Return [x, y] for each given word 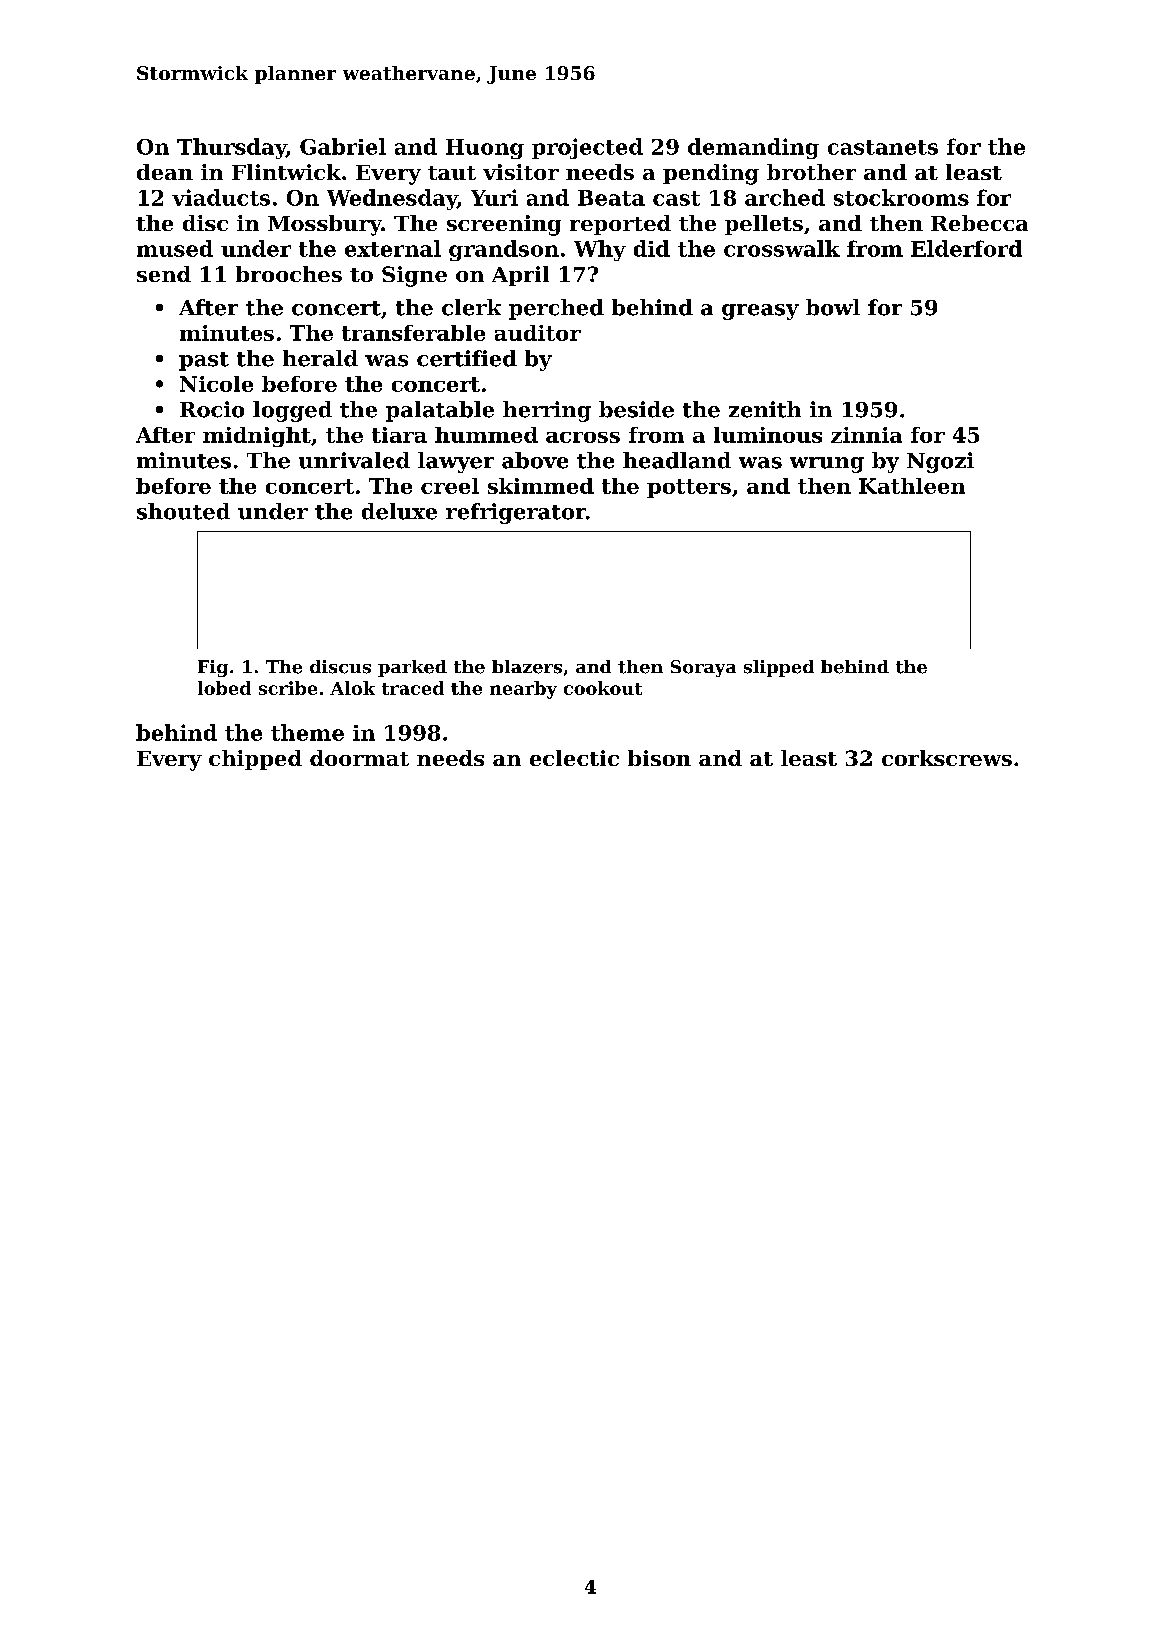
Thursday [231, 148]
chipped [255, 760]
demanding [753, 148]
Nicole [216, 384]
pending [711, 174]
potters [689, 488]
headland [677, 460]
